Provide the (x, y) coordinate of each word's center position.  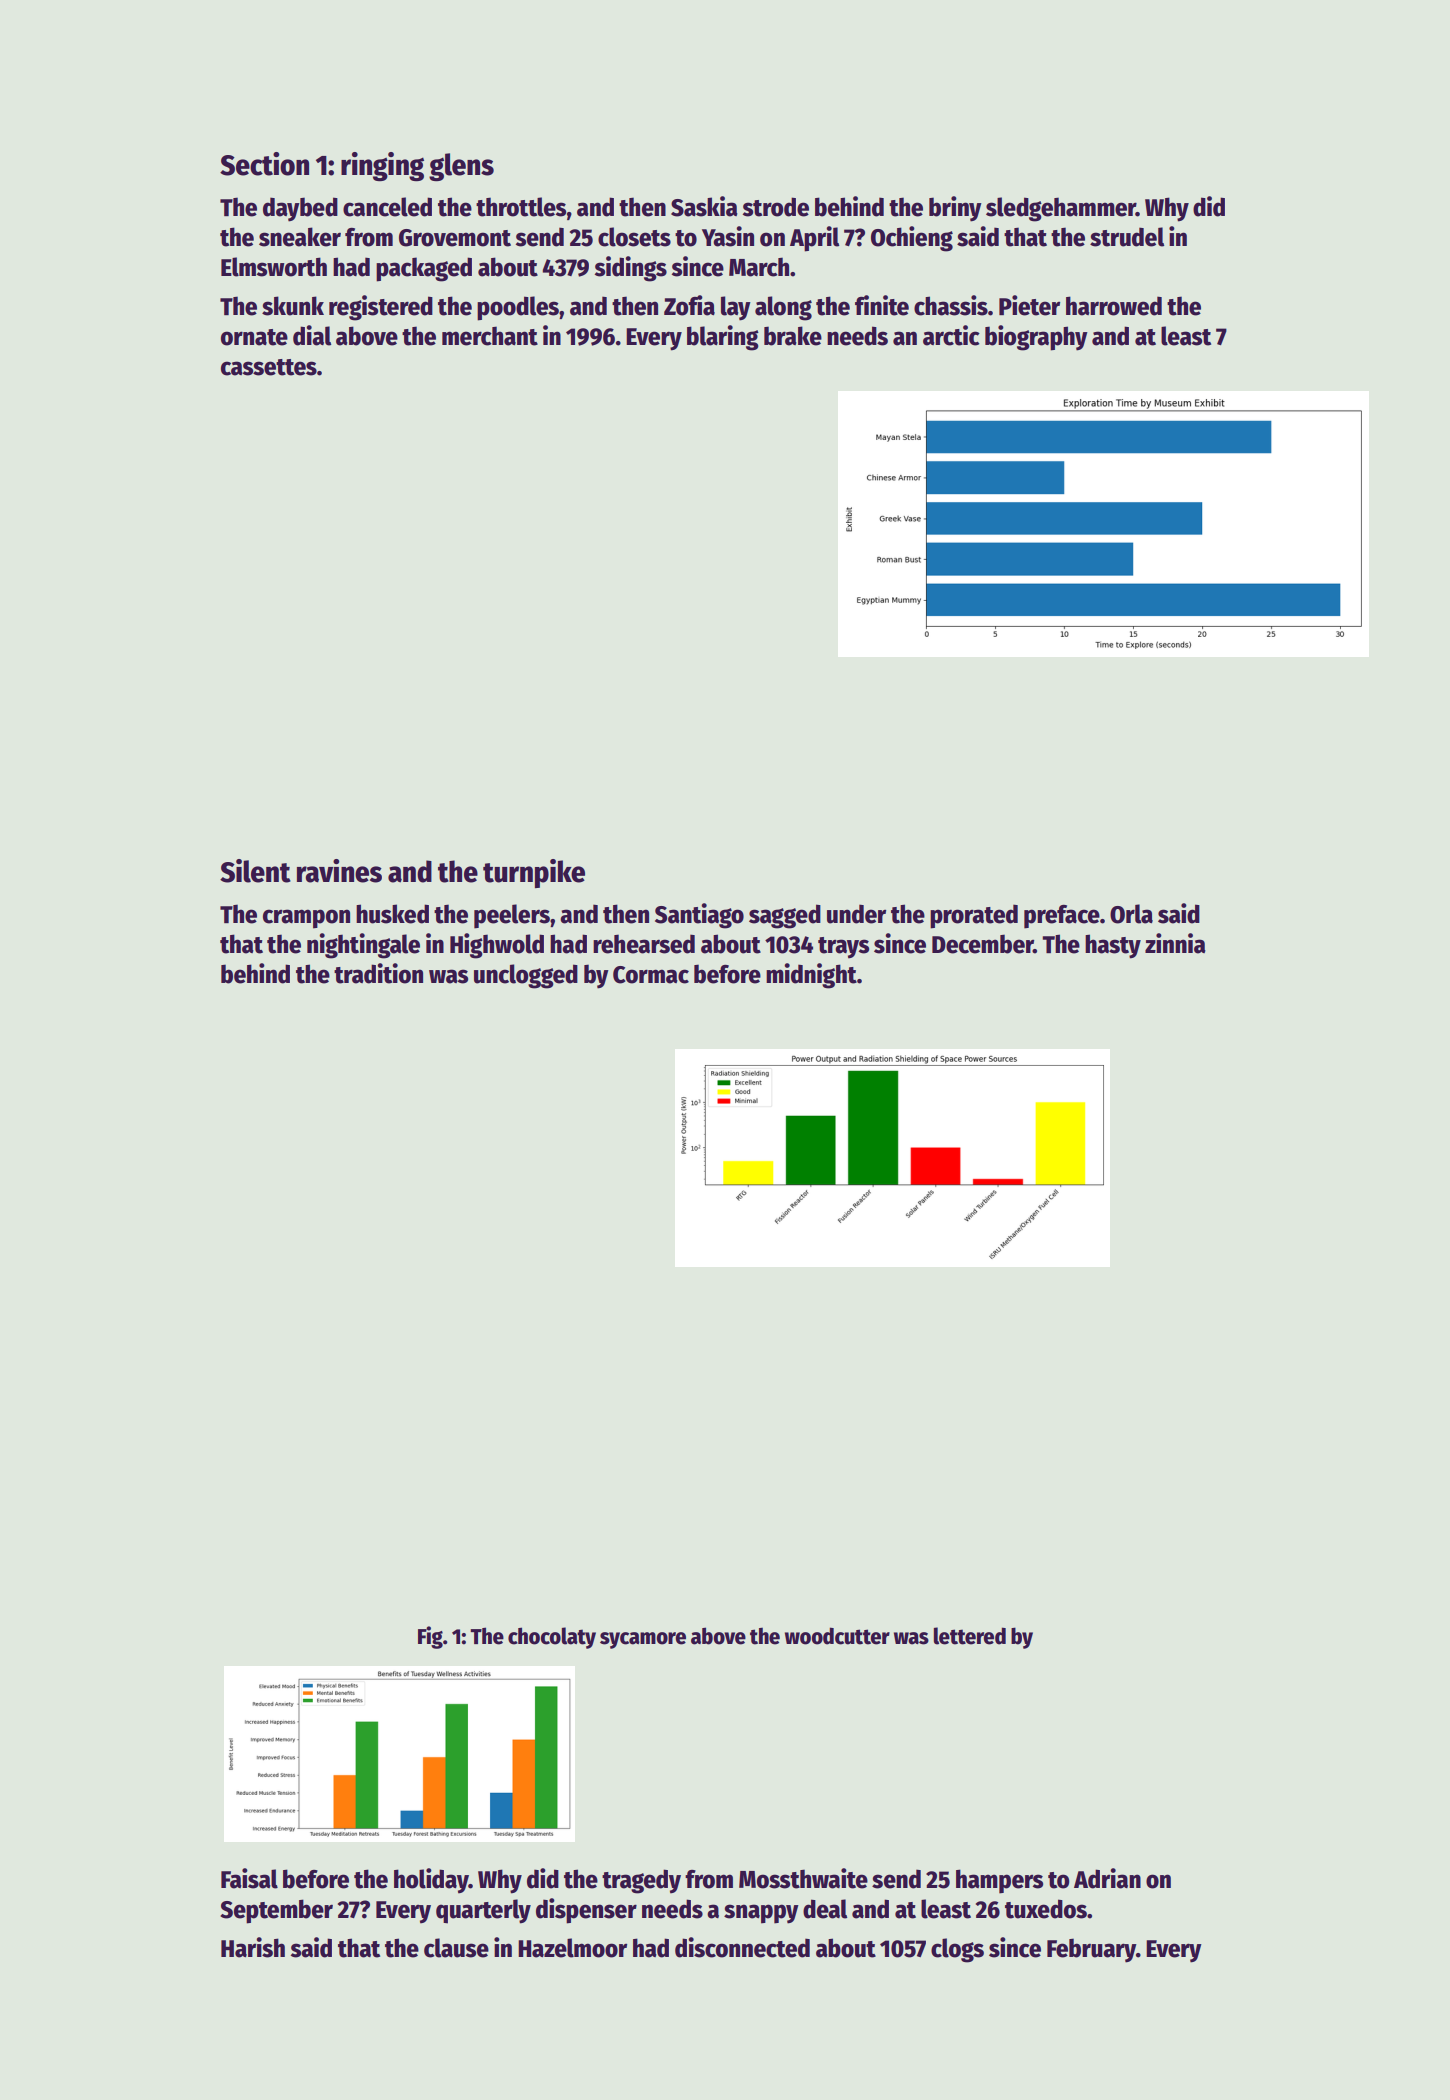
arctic (951, 335)
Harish (253, 1947)
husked (392, 914)
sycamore (643, 1640)
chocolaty (552, 1638)
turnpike (534, 873)
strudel (1127, 237)
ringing (382, 166)
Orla (1131, 914)
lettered (970, 1636)
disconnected (742, 1947)
